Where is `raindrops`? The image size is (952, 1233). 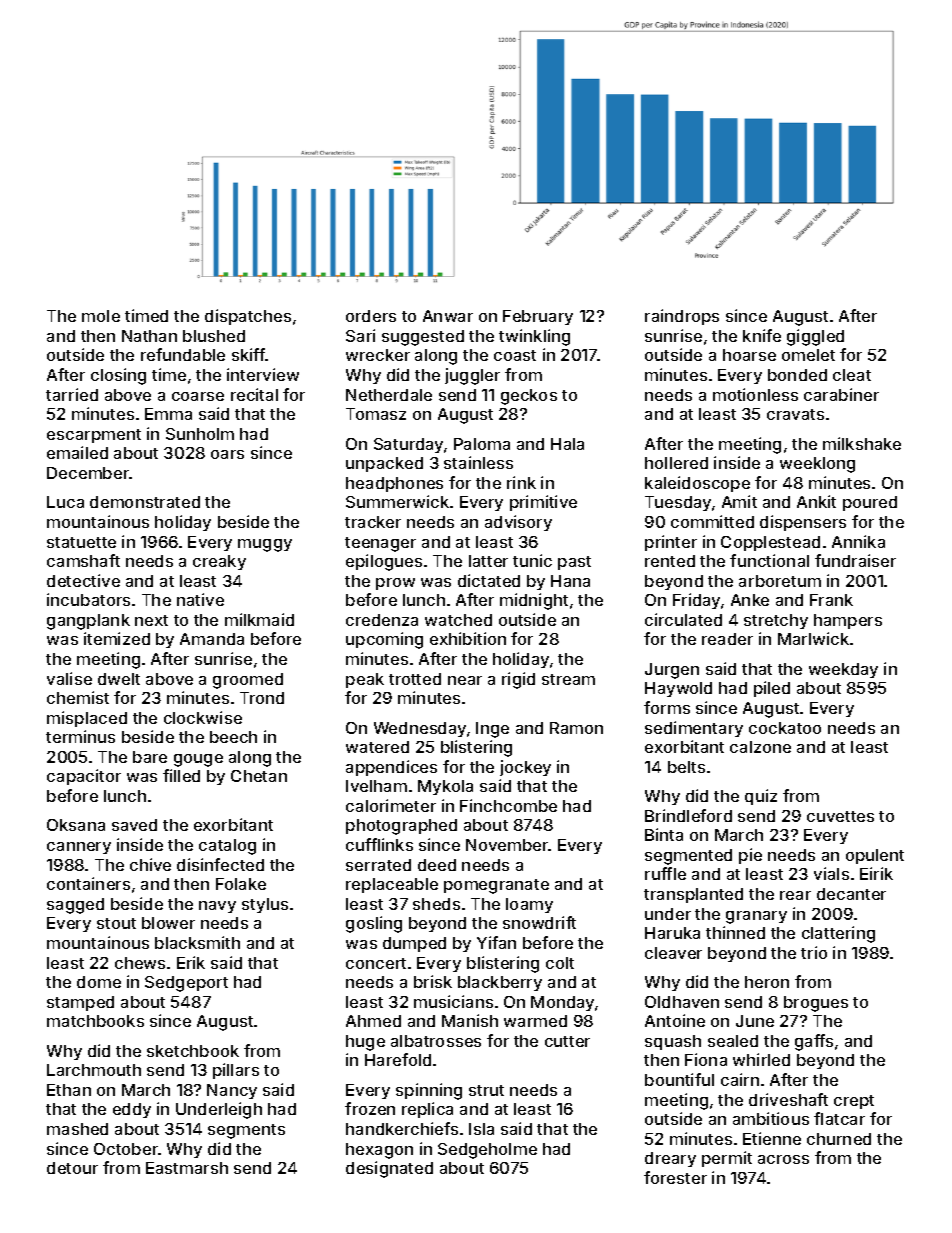
raindrops is located at coordinates (682, 317).
